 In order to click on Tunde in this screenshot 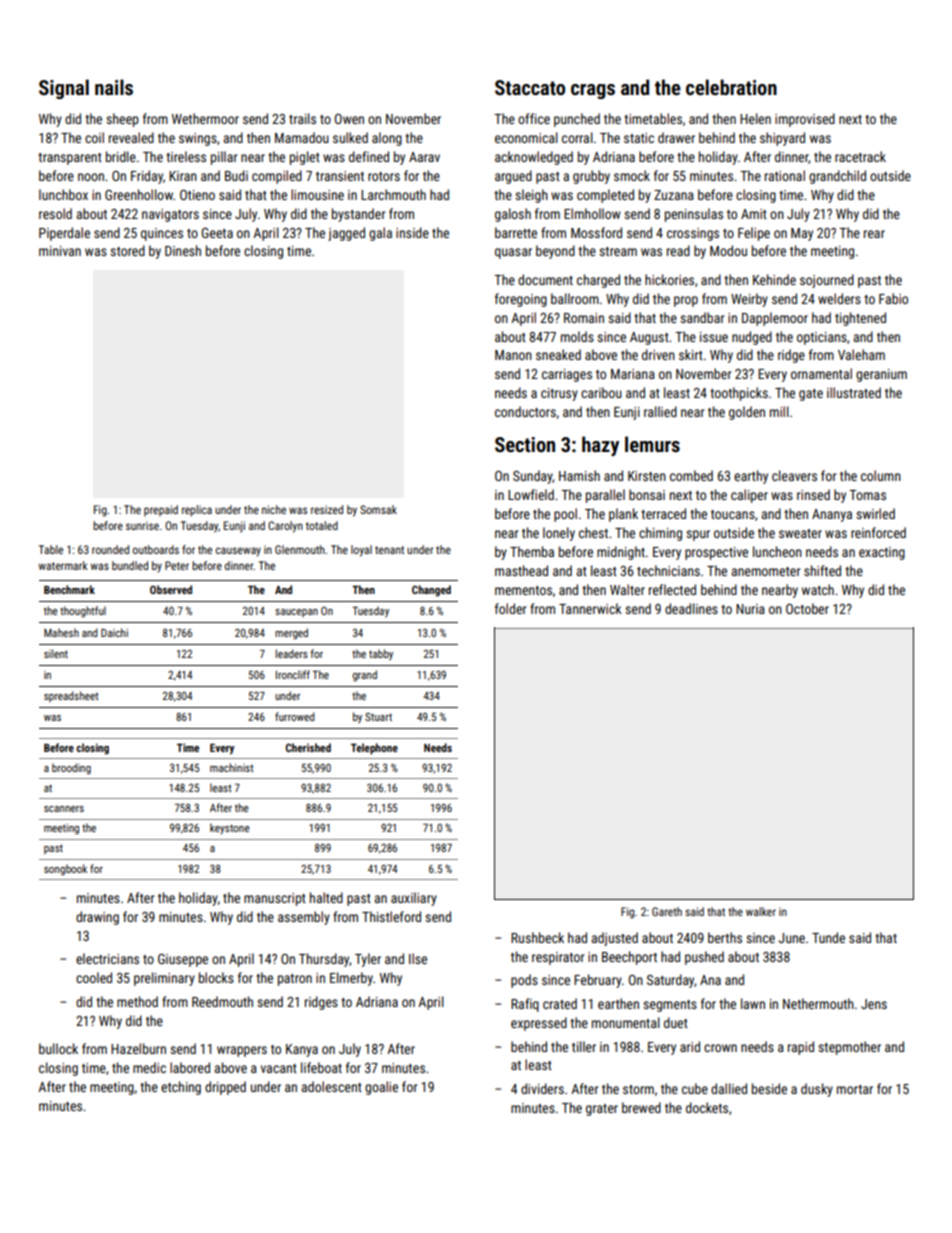, I will do `click(828, 937)`.
